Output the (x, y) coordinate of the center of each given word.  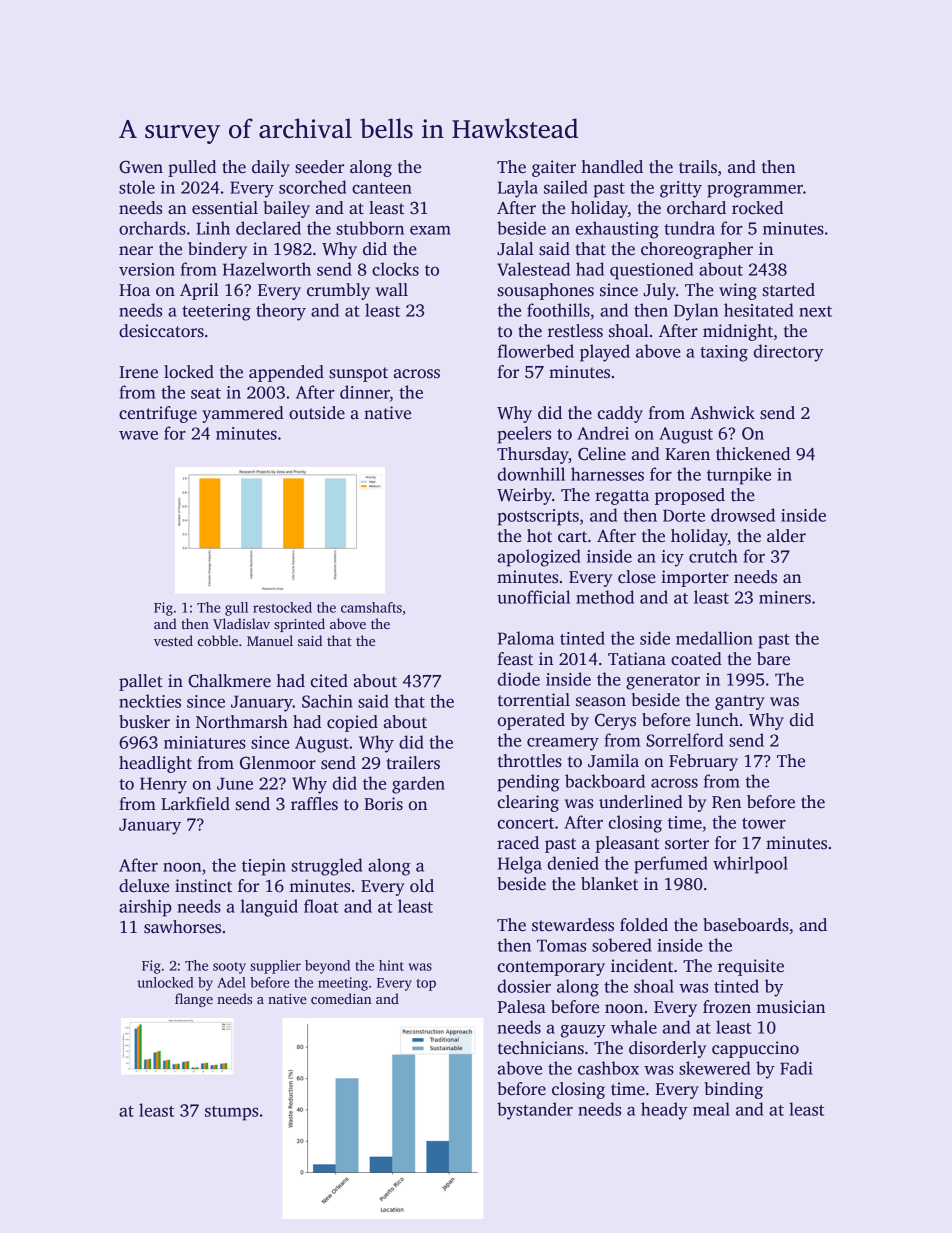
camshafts (371, 607)
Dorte (684, 515)
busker (144, 722)
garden (418, 785)
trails (698, 167)
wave (138, 435)
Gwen (141, 167)
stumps (231, 1113)
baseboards (746, 925)
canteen (382, 188)
